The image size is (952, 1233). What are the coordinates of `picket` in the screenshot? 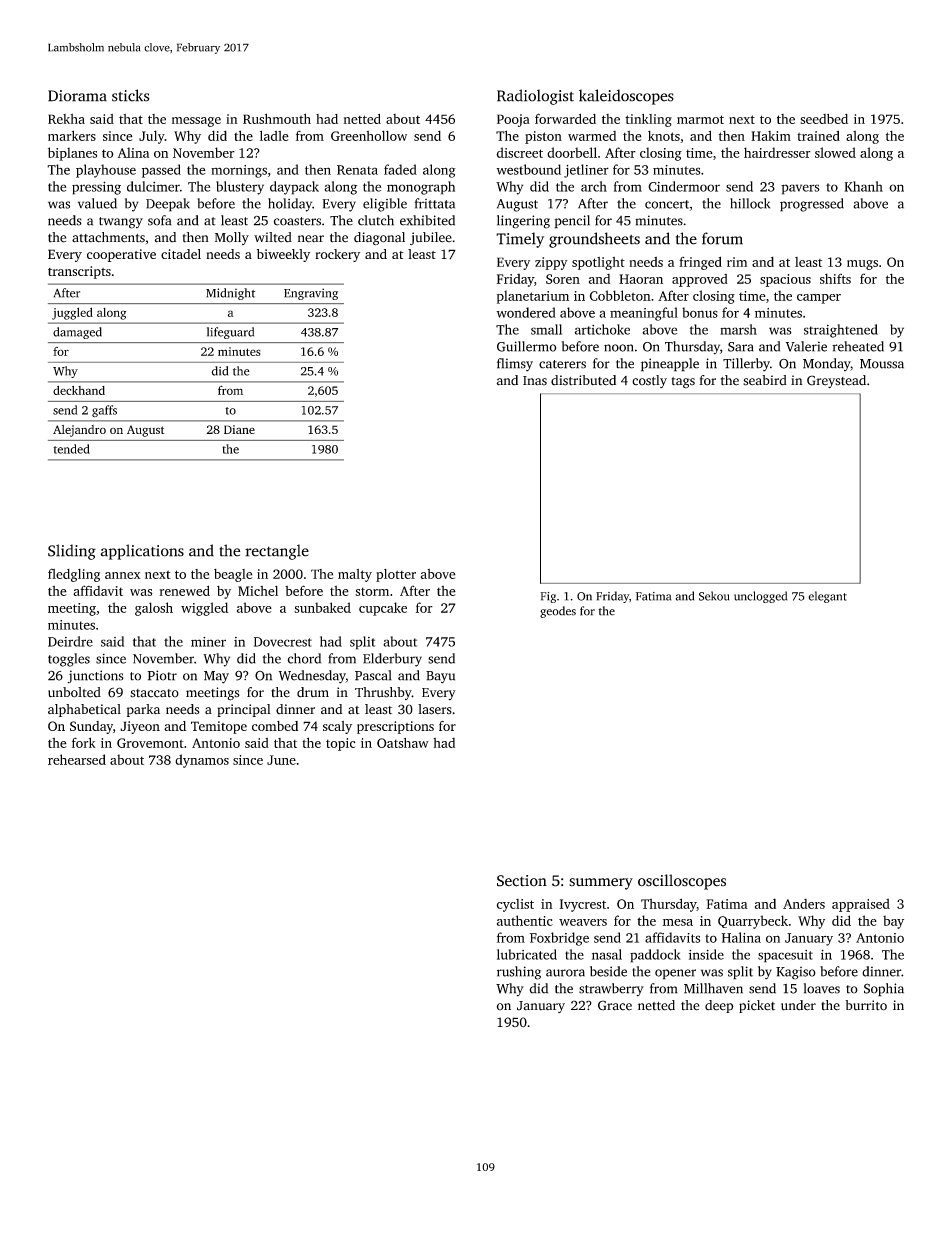 It's located at (757, 1006).
